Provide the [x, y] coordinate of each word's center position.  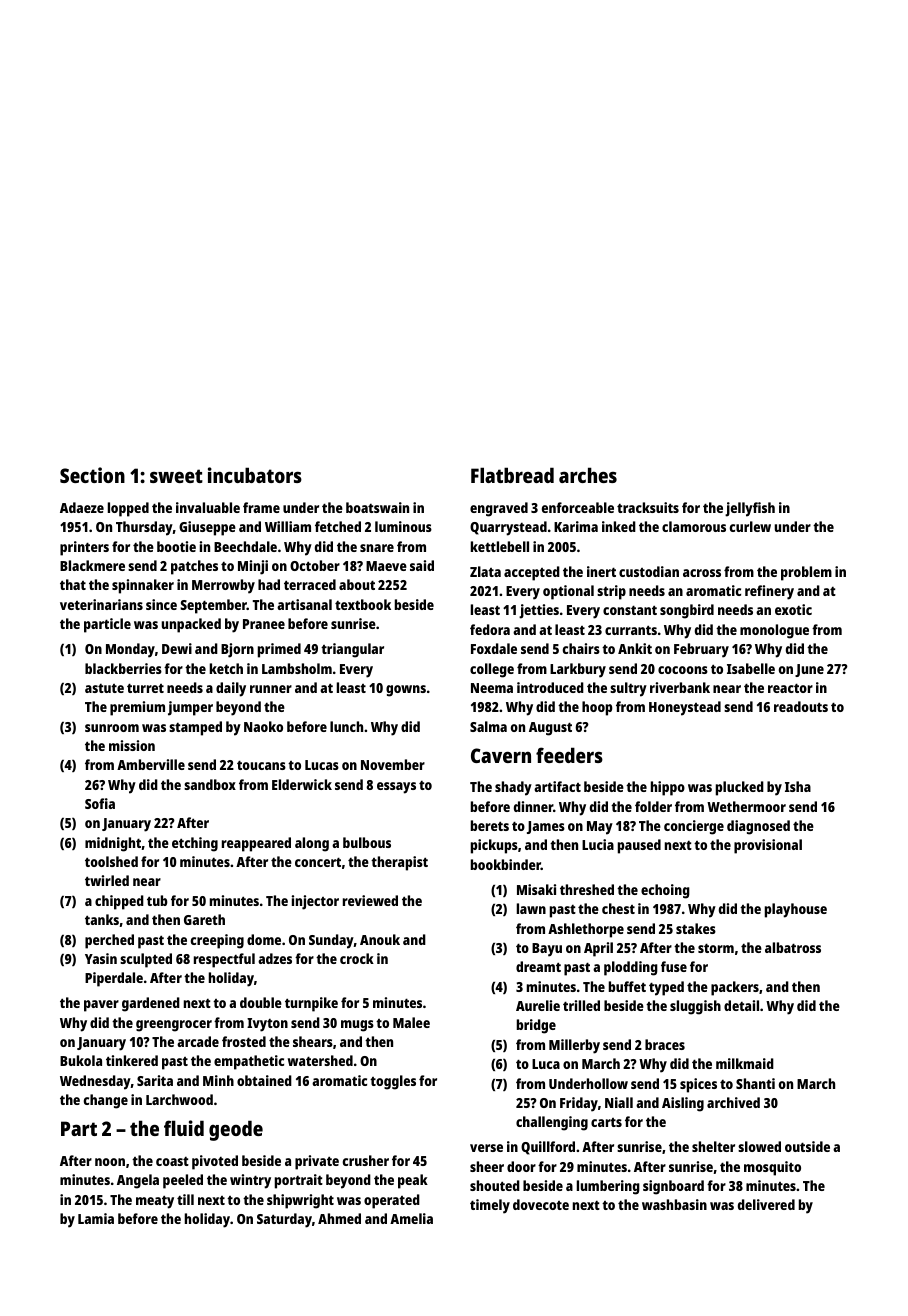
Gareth [204, 919]
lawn [531, 908]
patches [194, 567]
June [809, 670]
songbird [687, 611]
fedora [490, 629]
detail [741, 1005]
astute [104, 688]
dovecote [541, 1204]
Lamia [96, 1218]
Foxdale [494, 648]
